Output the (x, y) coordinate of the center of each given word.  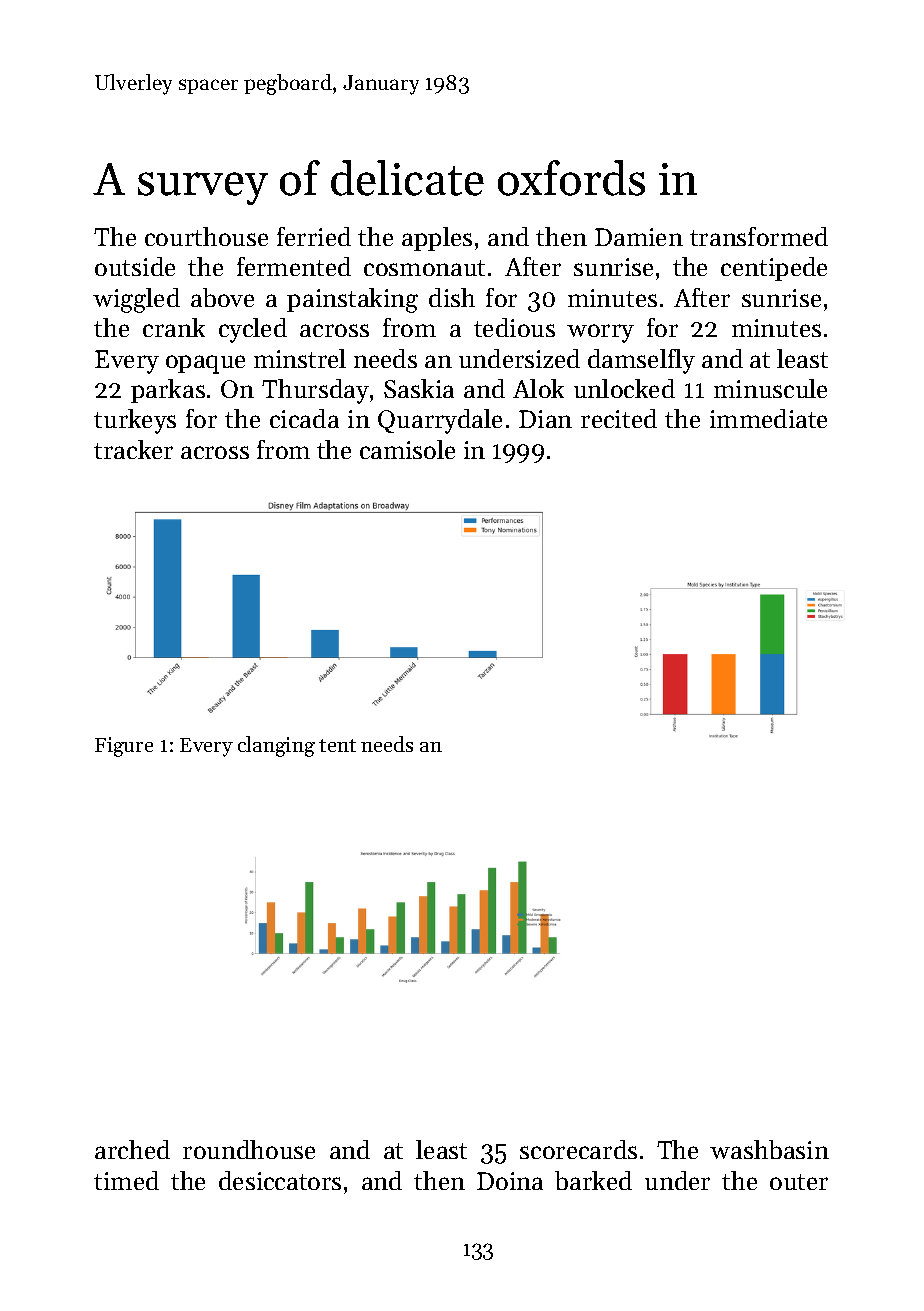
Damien (639, 237)
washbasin (769, 1149)
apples (437, 239)
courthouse (206, 236)
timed (126, 1180)
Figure (124, 747)
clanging (276, 746)
